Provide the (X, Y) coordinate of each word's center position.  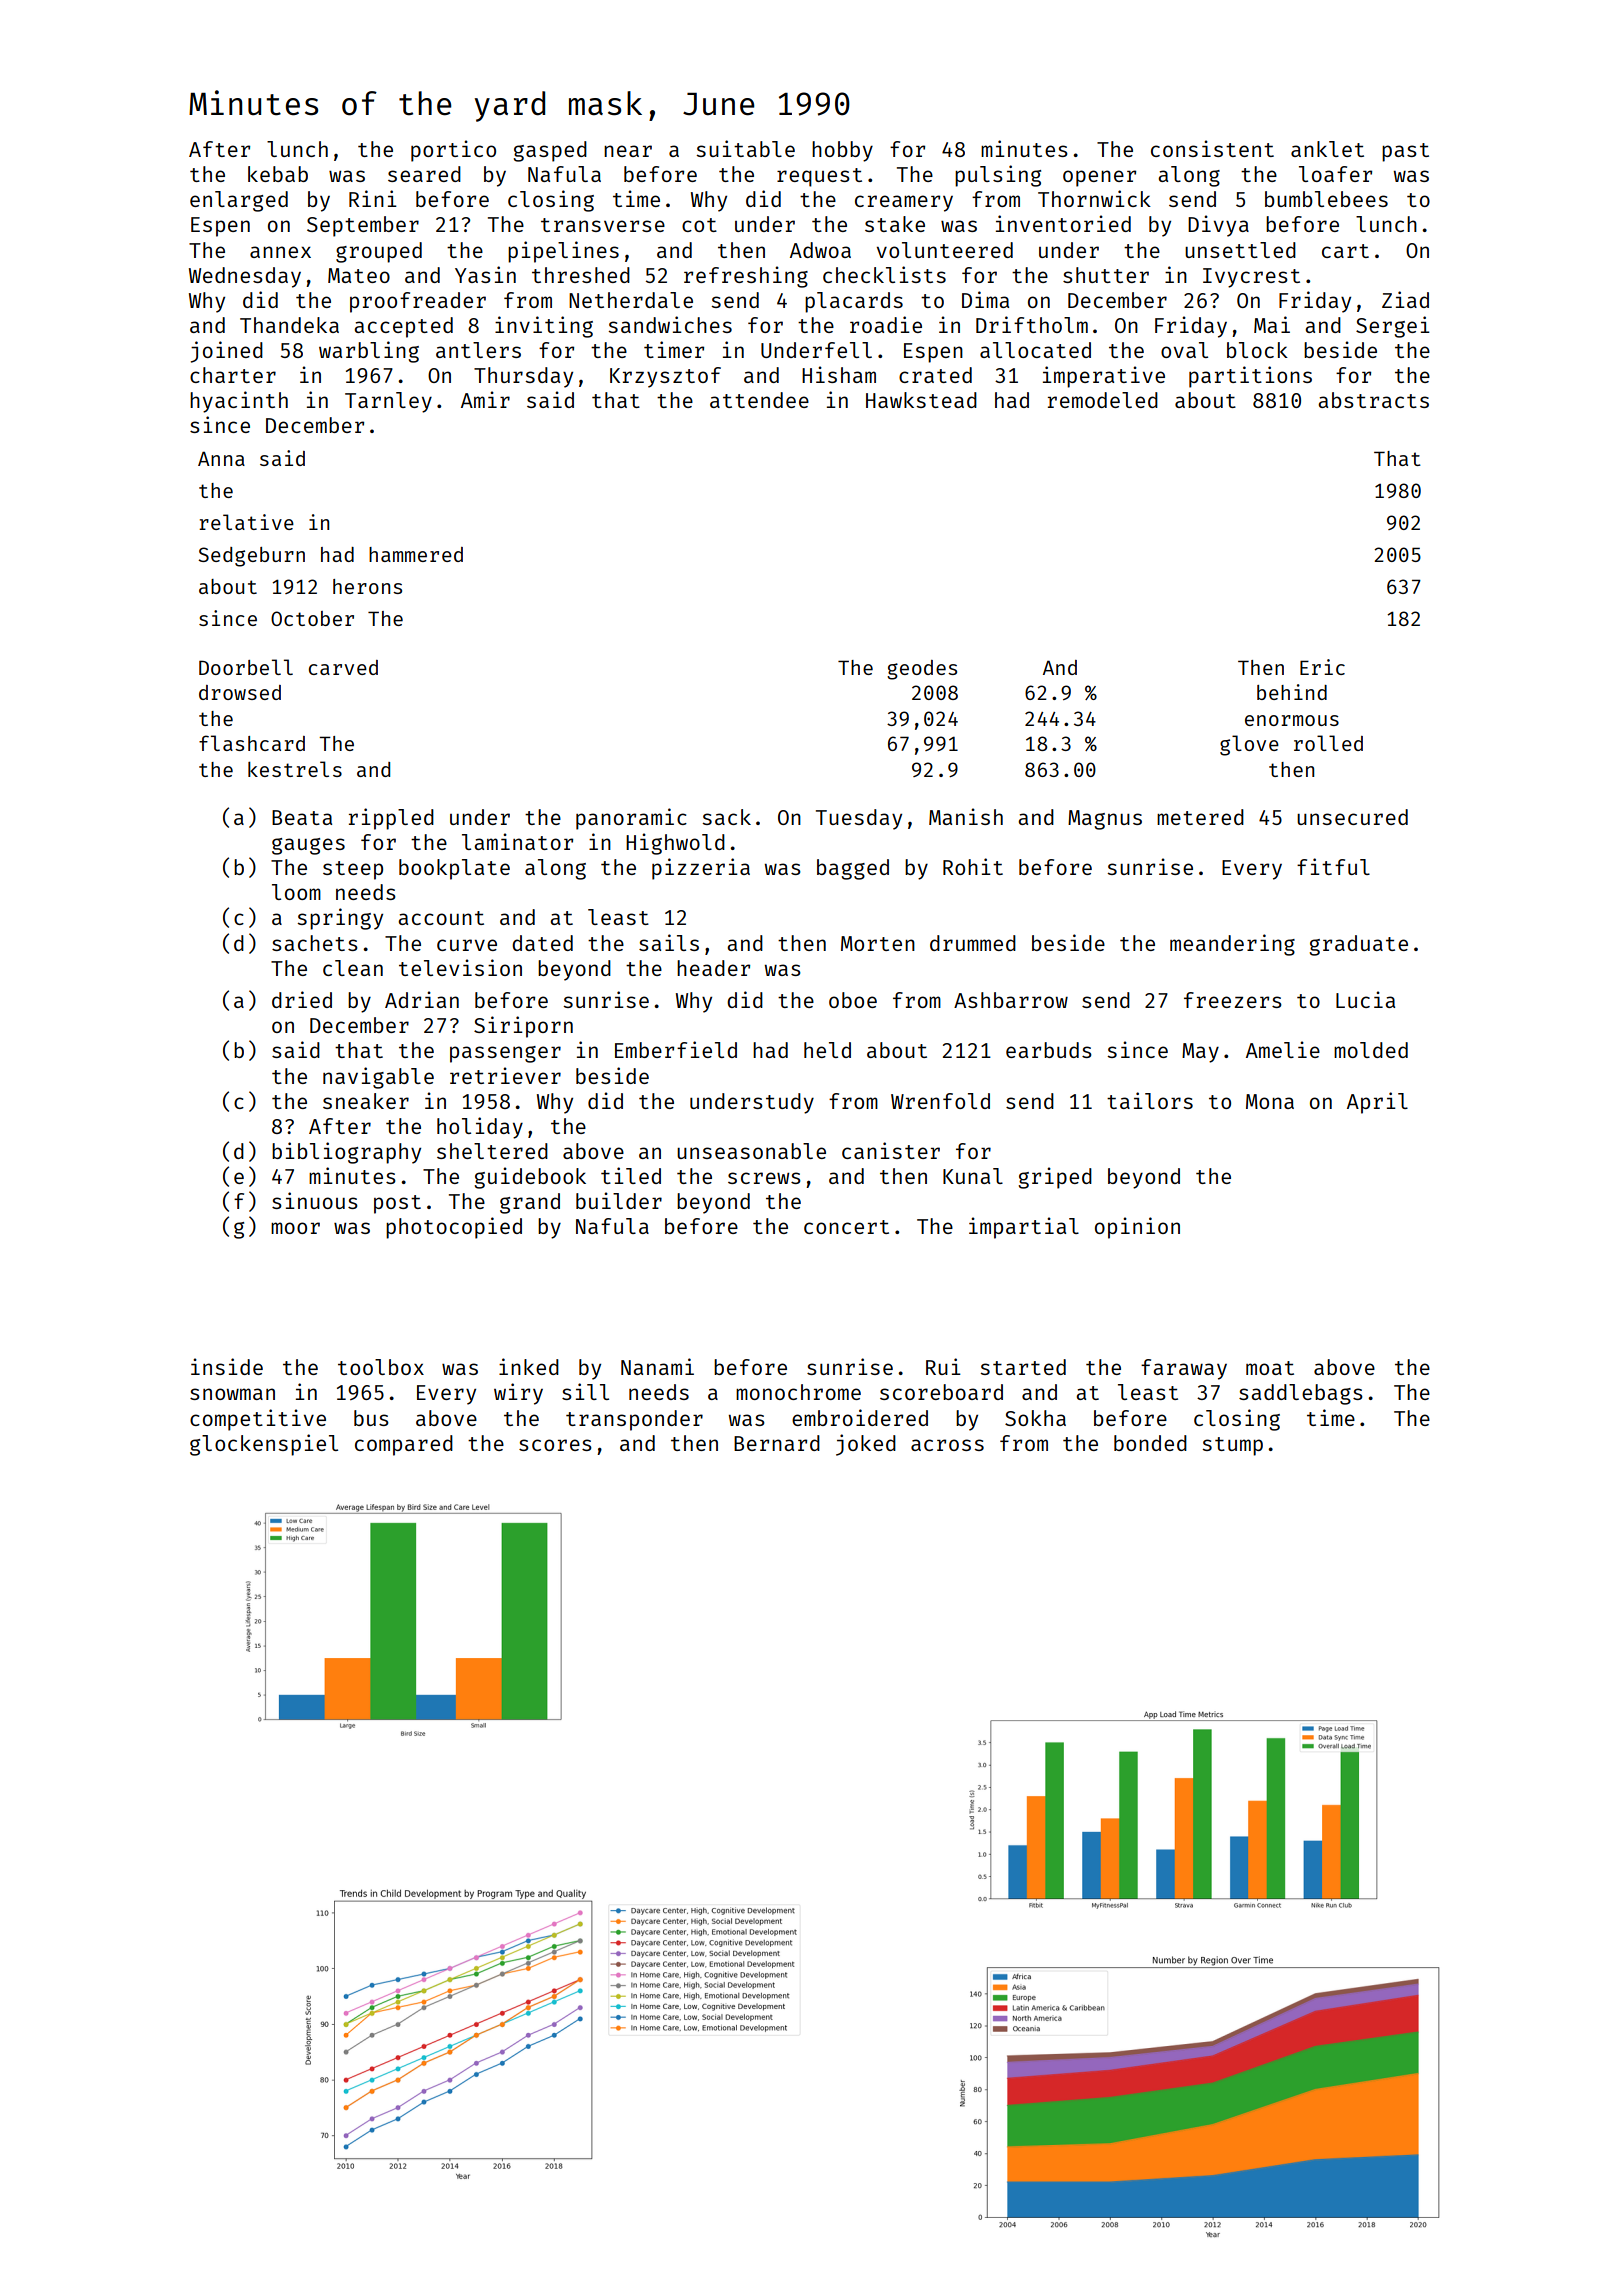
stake (895, 224)
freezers (1233, 1000)
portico (453, 151)
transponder (634, 1420)
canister (891, 1150)
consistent (1212, 148)
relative (246, 522)
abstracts (1373, 400)
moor (295, 1228)
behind (1292, 692)
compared (404, 1445)
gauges (308, 846)
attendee (759, 400)
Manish (966, 816)
